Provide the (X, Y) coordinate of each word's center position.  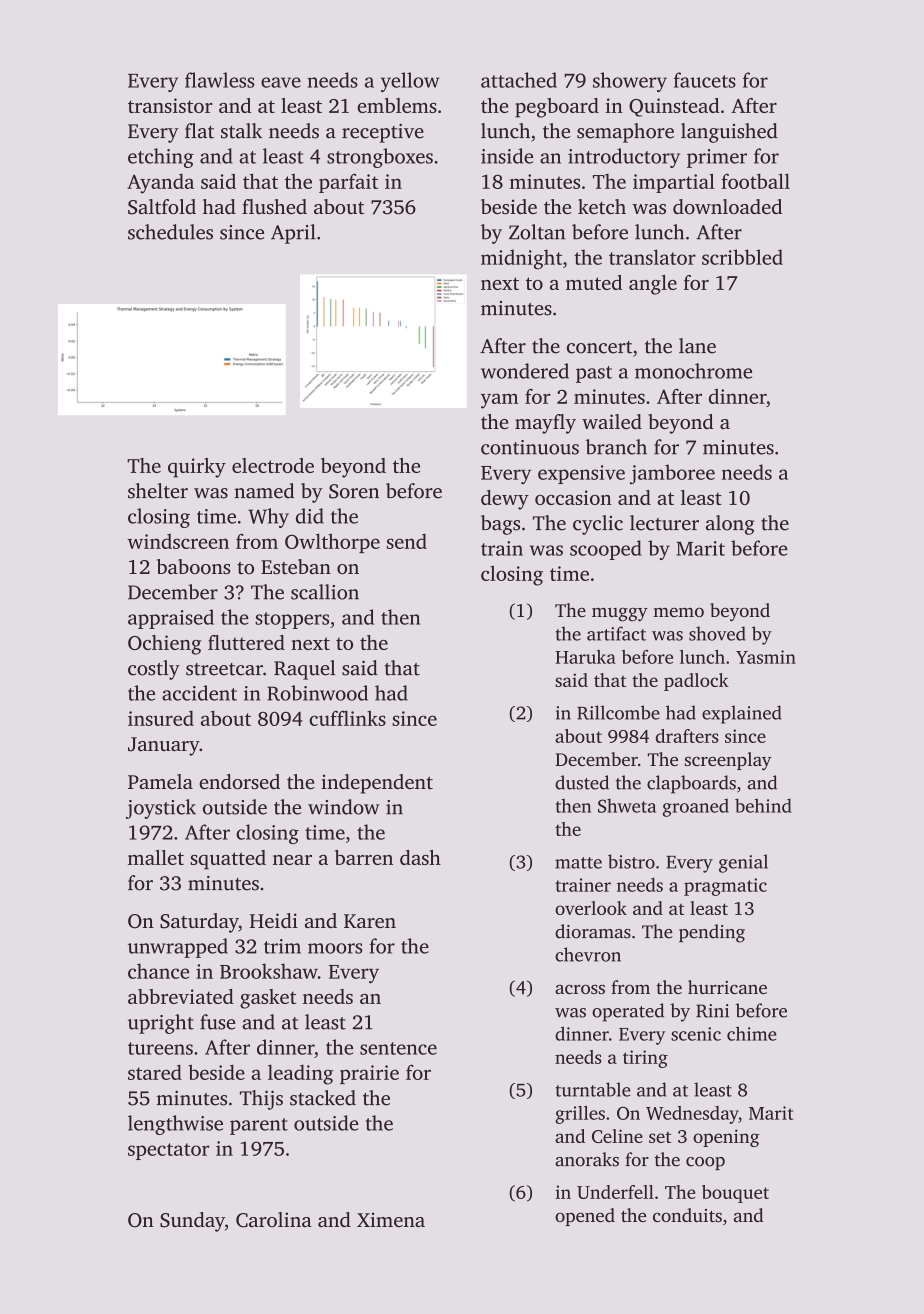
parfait (348, 183)
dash (420, 857)
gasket (268, 999)
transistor (170, 105)
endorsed (239, 781)
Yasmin (766, 657)
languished (729, 133)
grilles (580, 1115)
